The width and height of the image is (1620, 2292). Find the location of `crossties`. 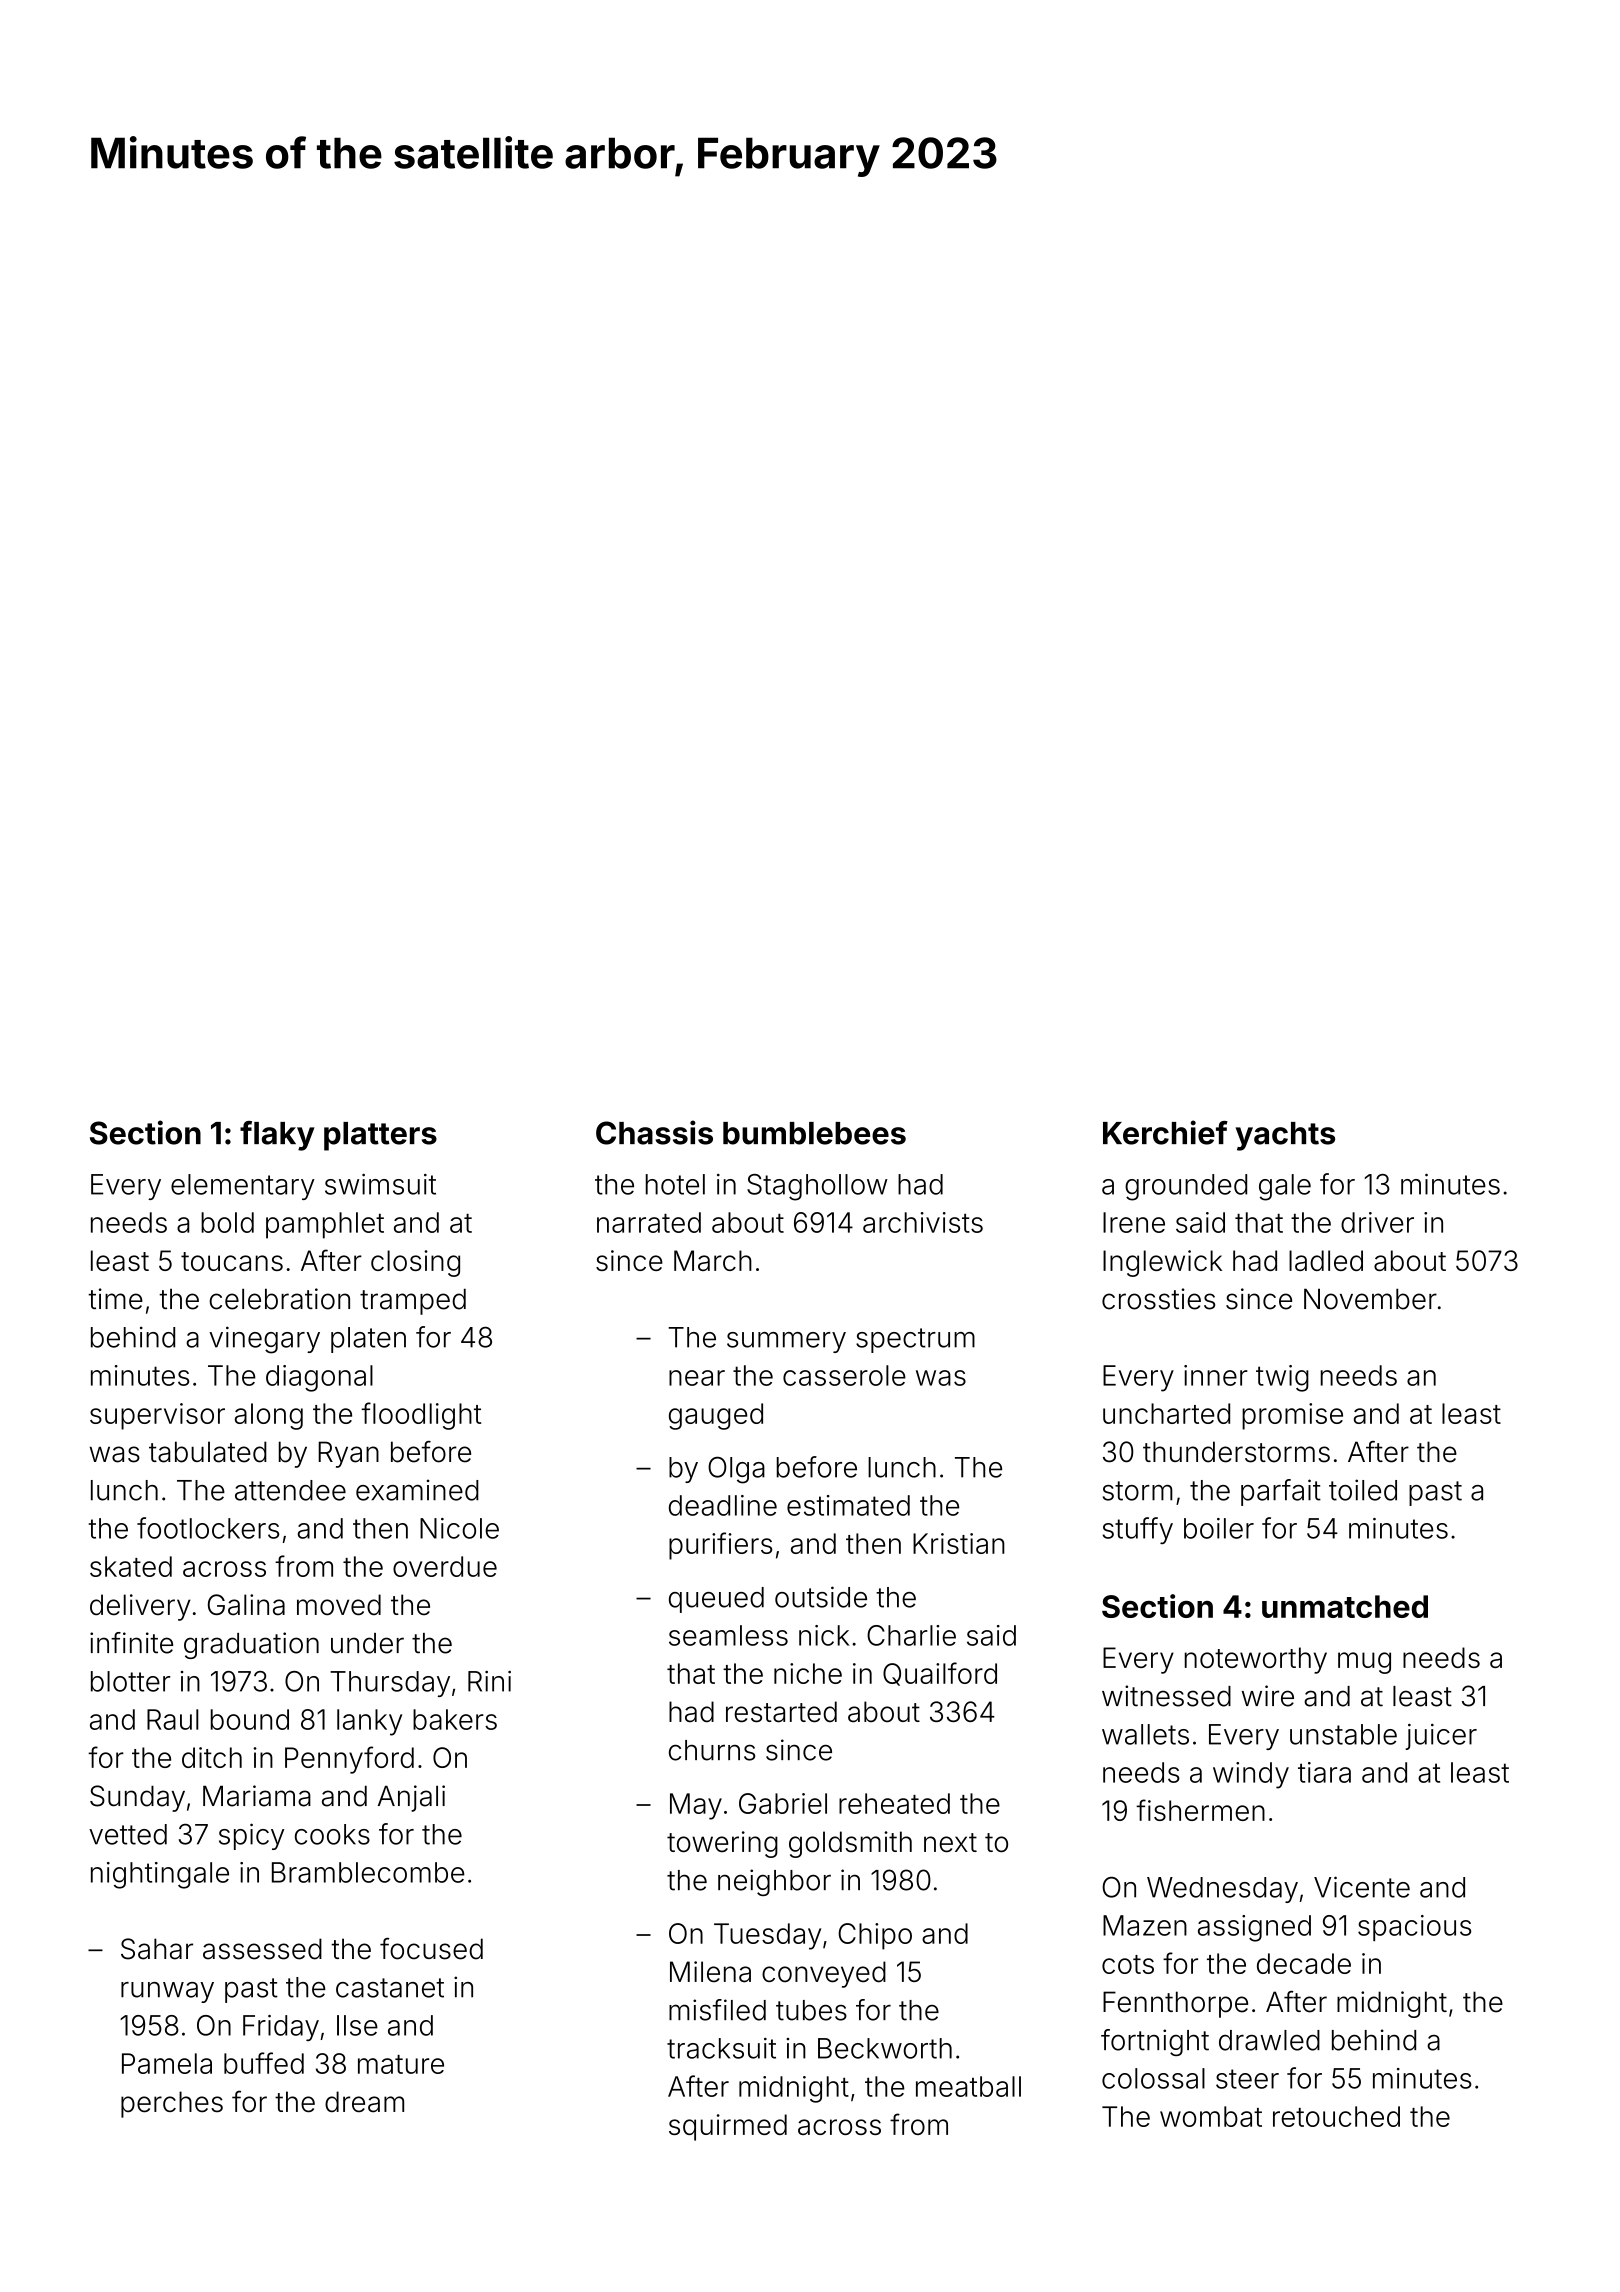

crossties is located at coordinates (1158, 1299).
